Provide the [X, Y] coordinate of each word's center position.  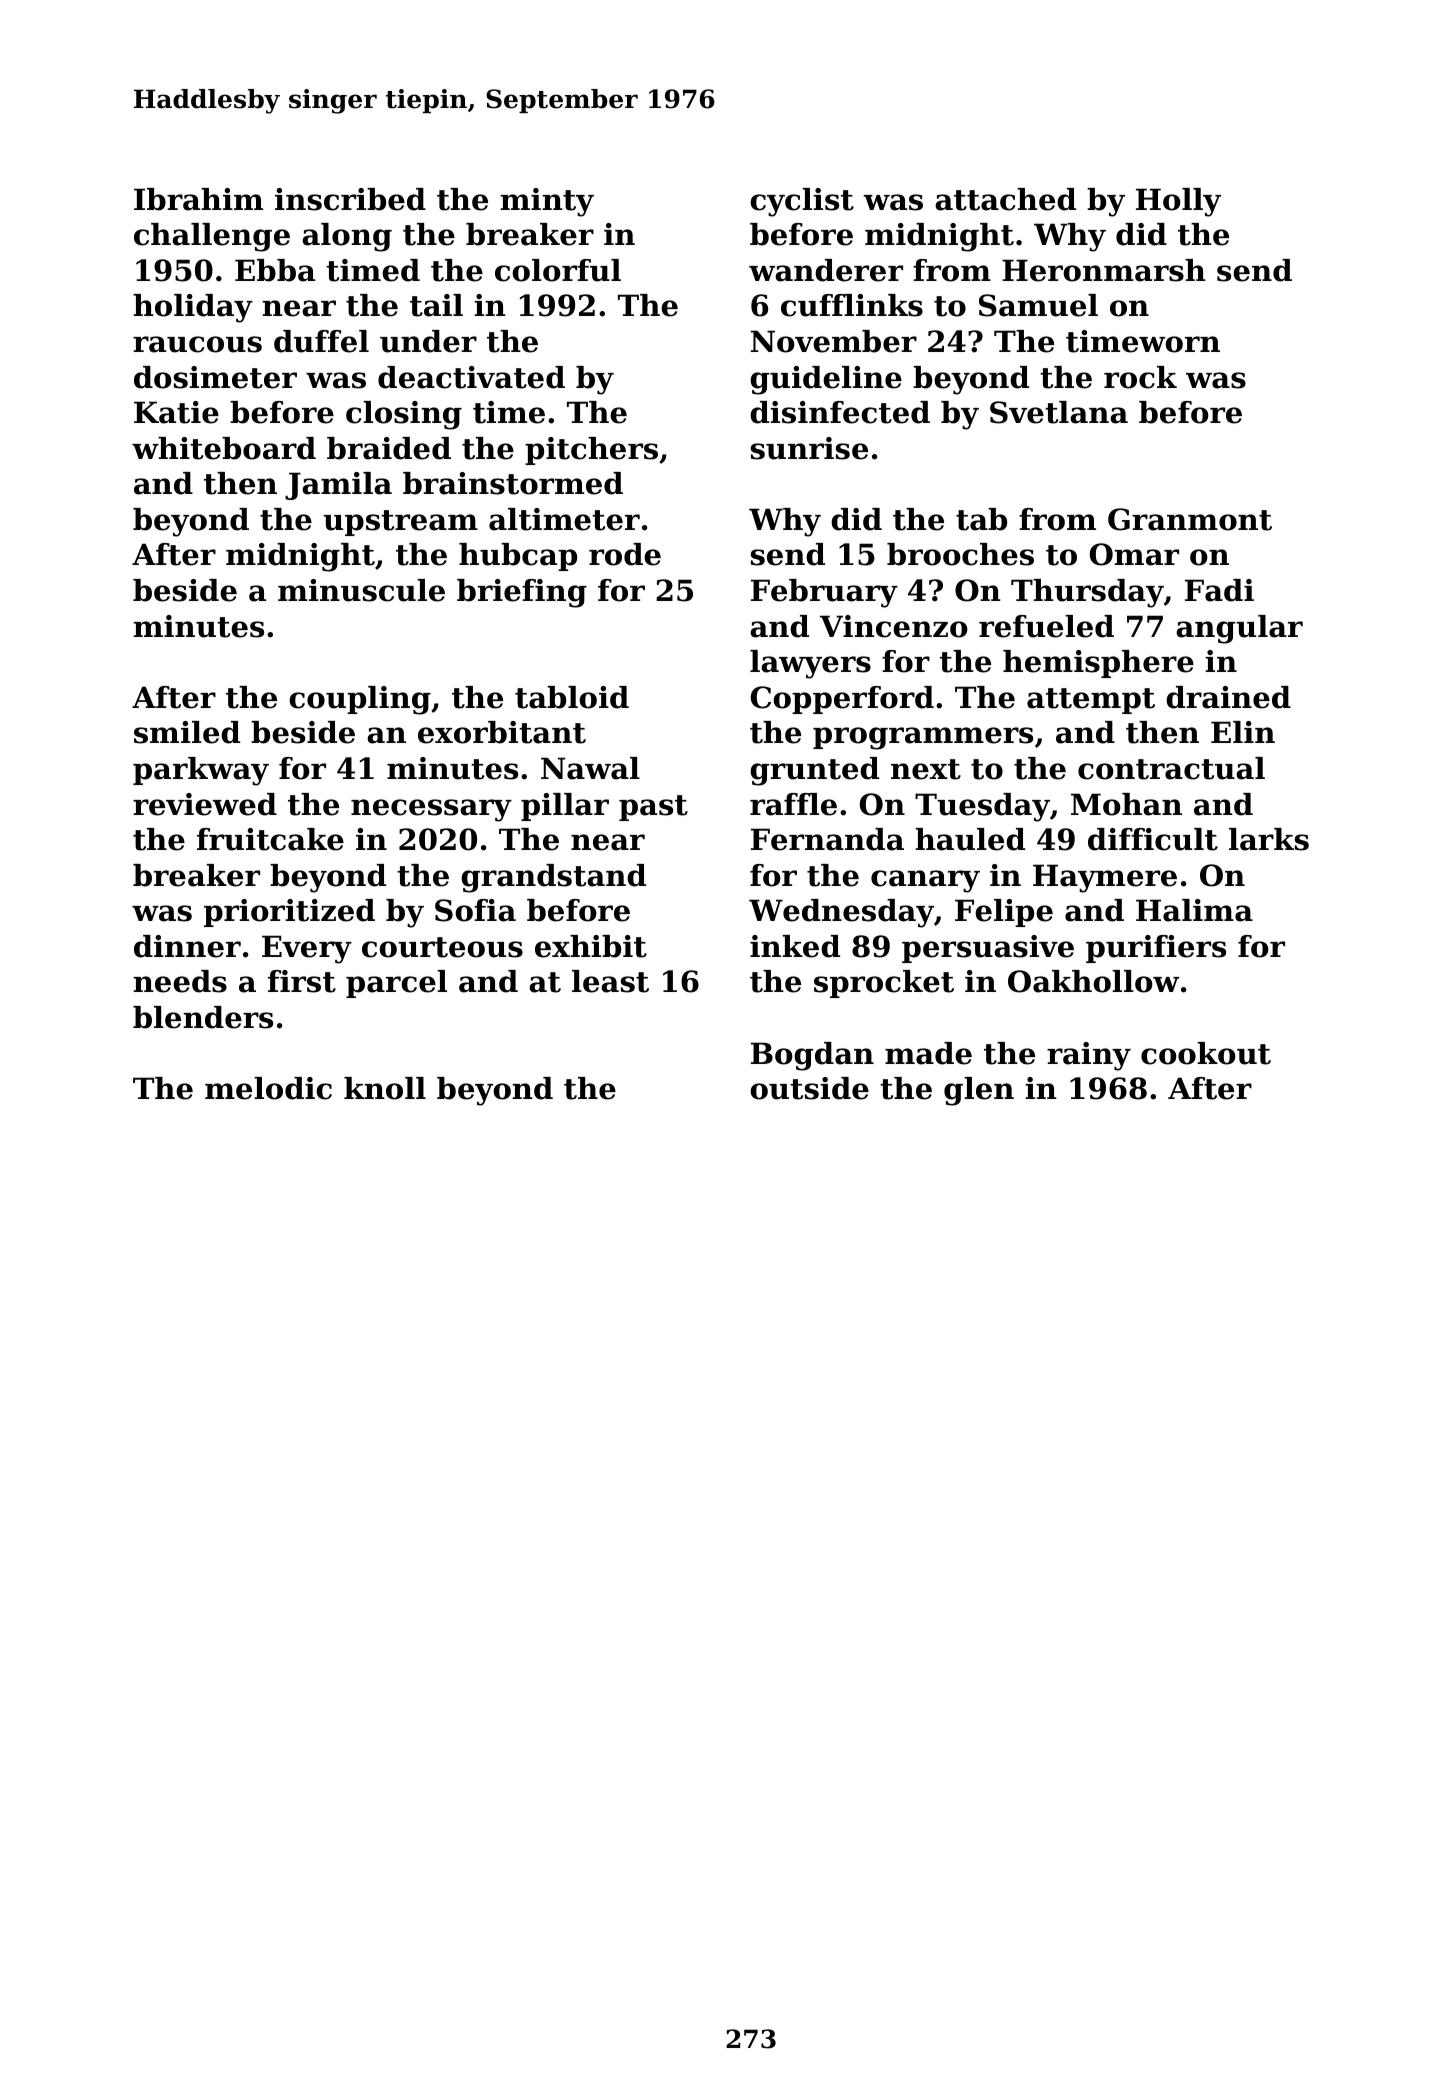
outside [809, 1088]
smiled [187, 732]
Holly [1178, 202]
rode [625, 554]
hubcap [518, 557]
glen [979, 1091]
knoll [385, 1088]
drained [1228, 697]
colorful [558, 270]
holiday [193, 308]
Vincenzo [894, 626]
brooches [960, 554]
